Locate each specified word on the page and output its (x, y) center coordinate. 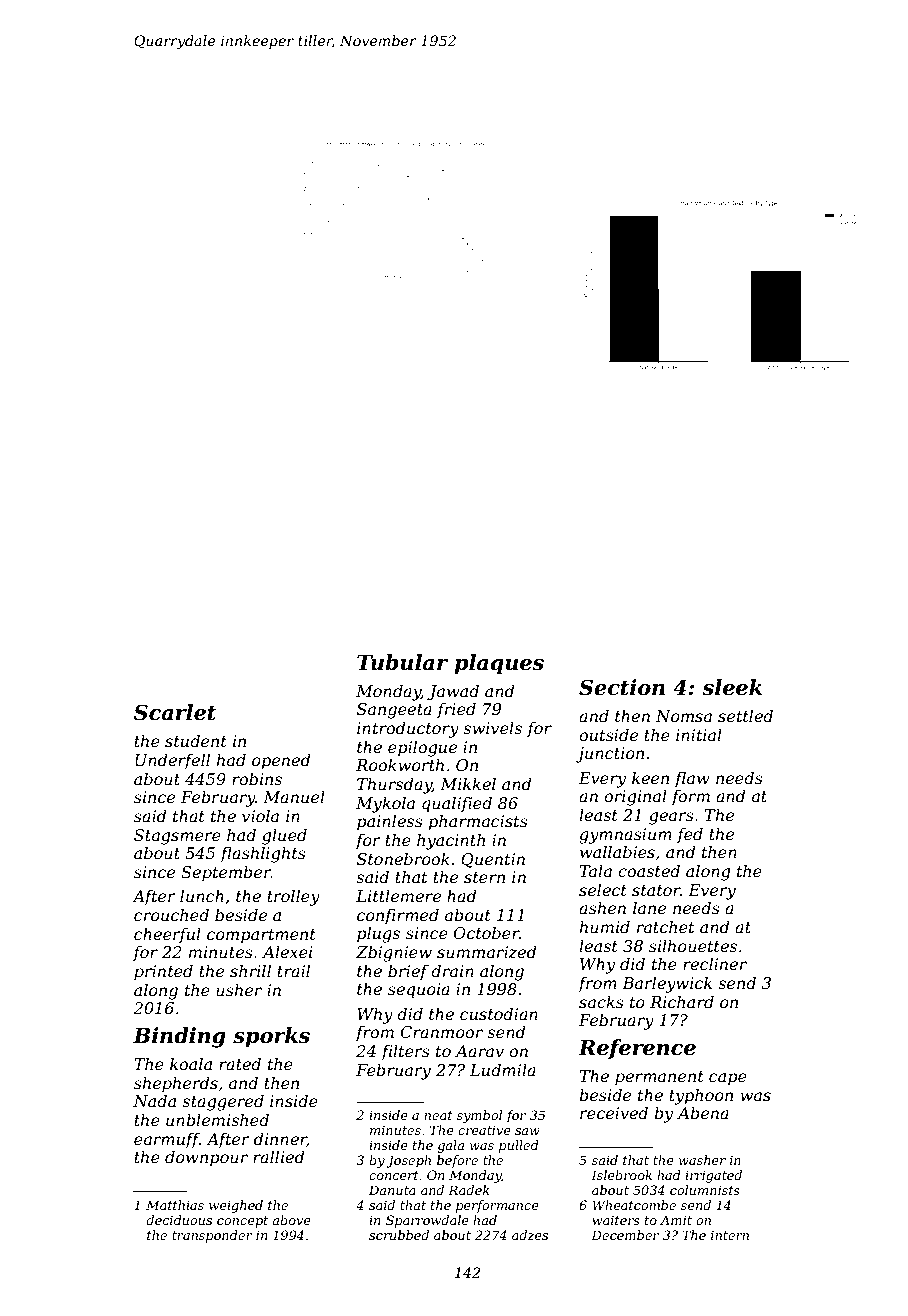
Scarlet (175, 712)
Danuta (392, 1190)
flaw (692, 779)
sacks (601, 1001)
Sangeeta (394, 711)
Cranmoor (441, 1032)
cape (728, 1079)
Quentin (493, 860)
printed (163, 972)
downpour (206, 1158)
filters (405, 1052)
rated (240, 1063)
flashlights (263, 854)
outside (608, 734)
